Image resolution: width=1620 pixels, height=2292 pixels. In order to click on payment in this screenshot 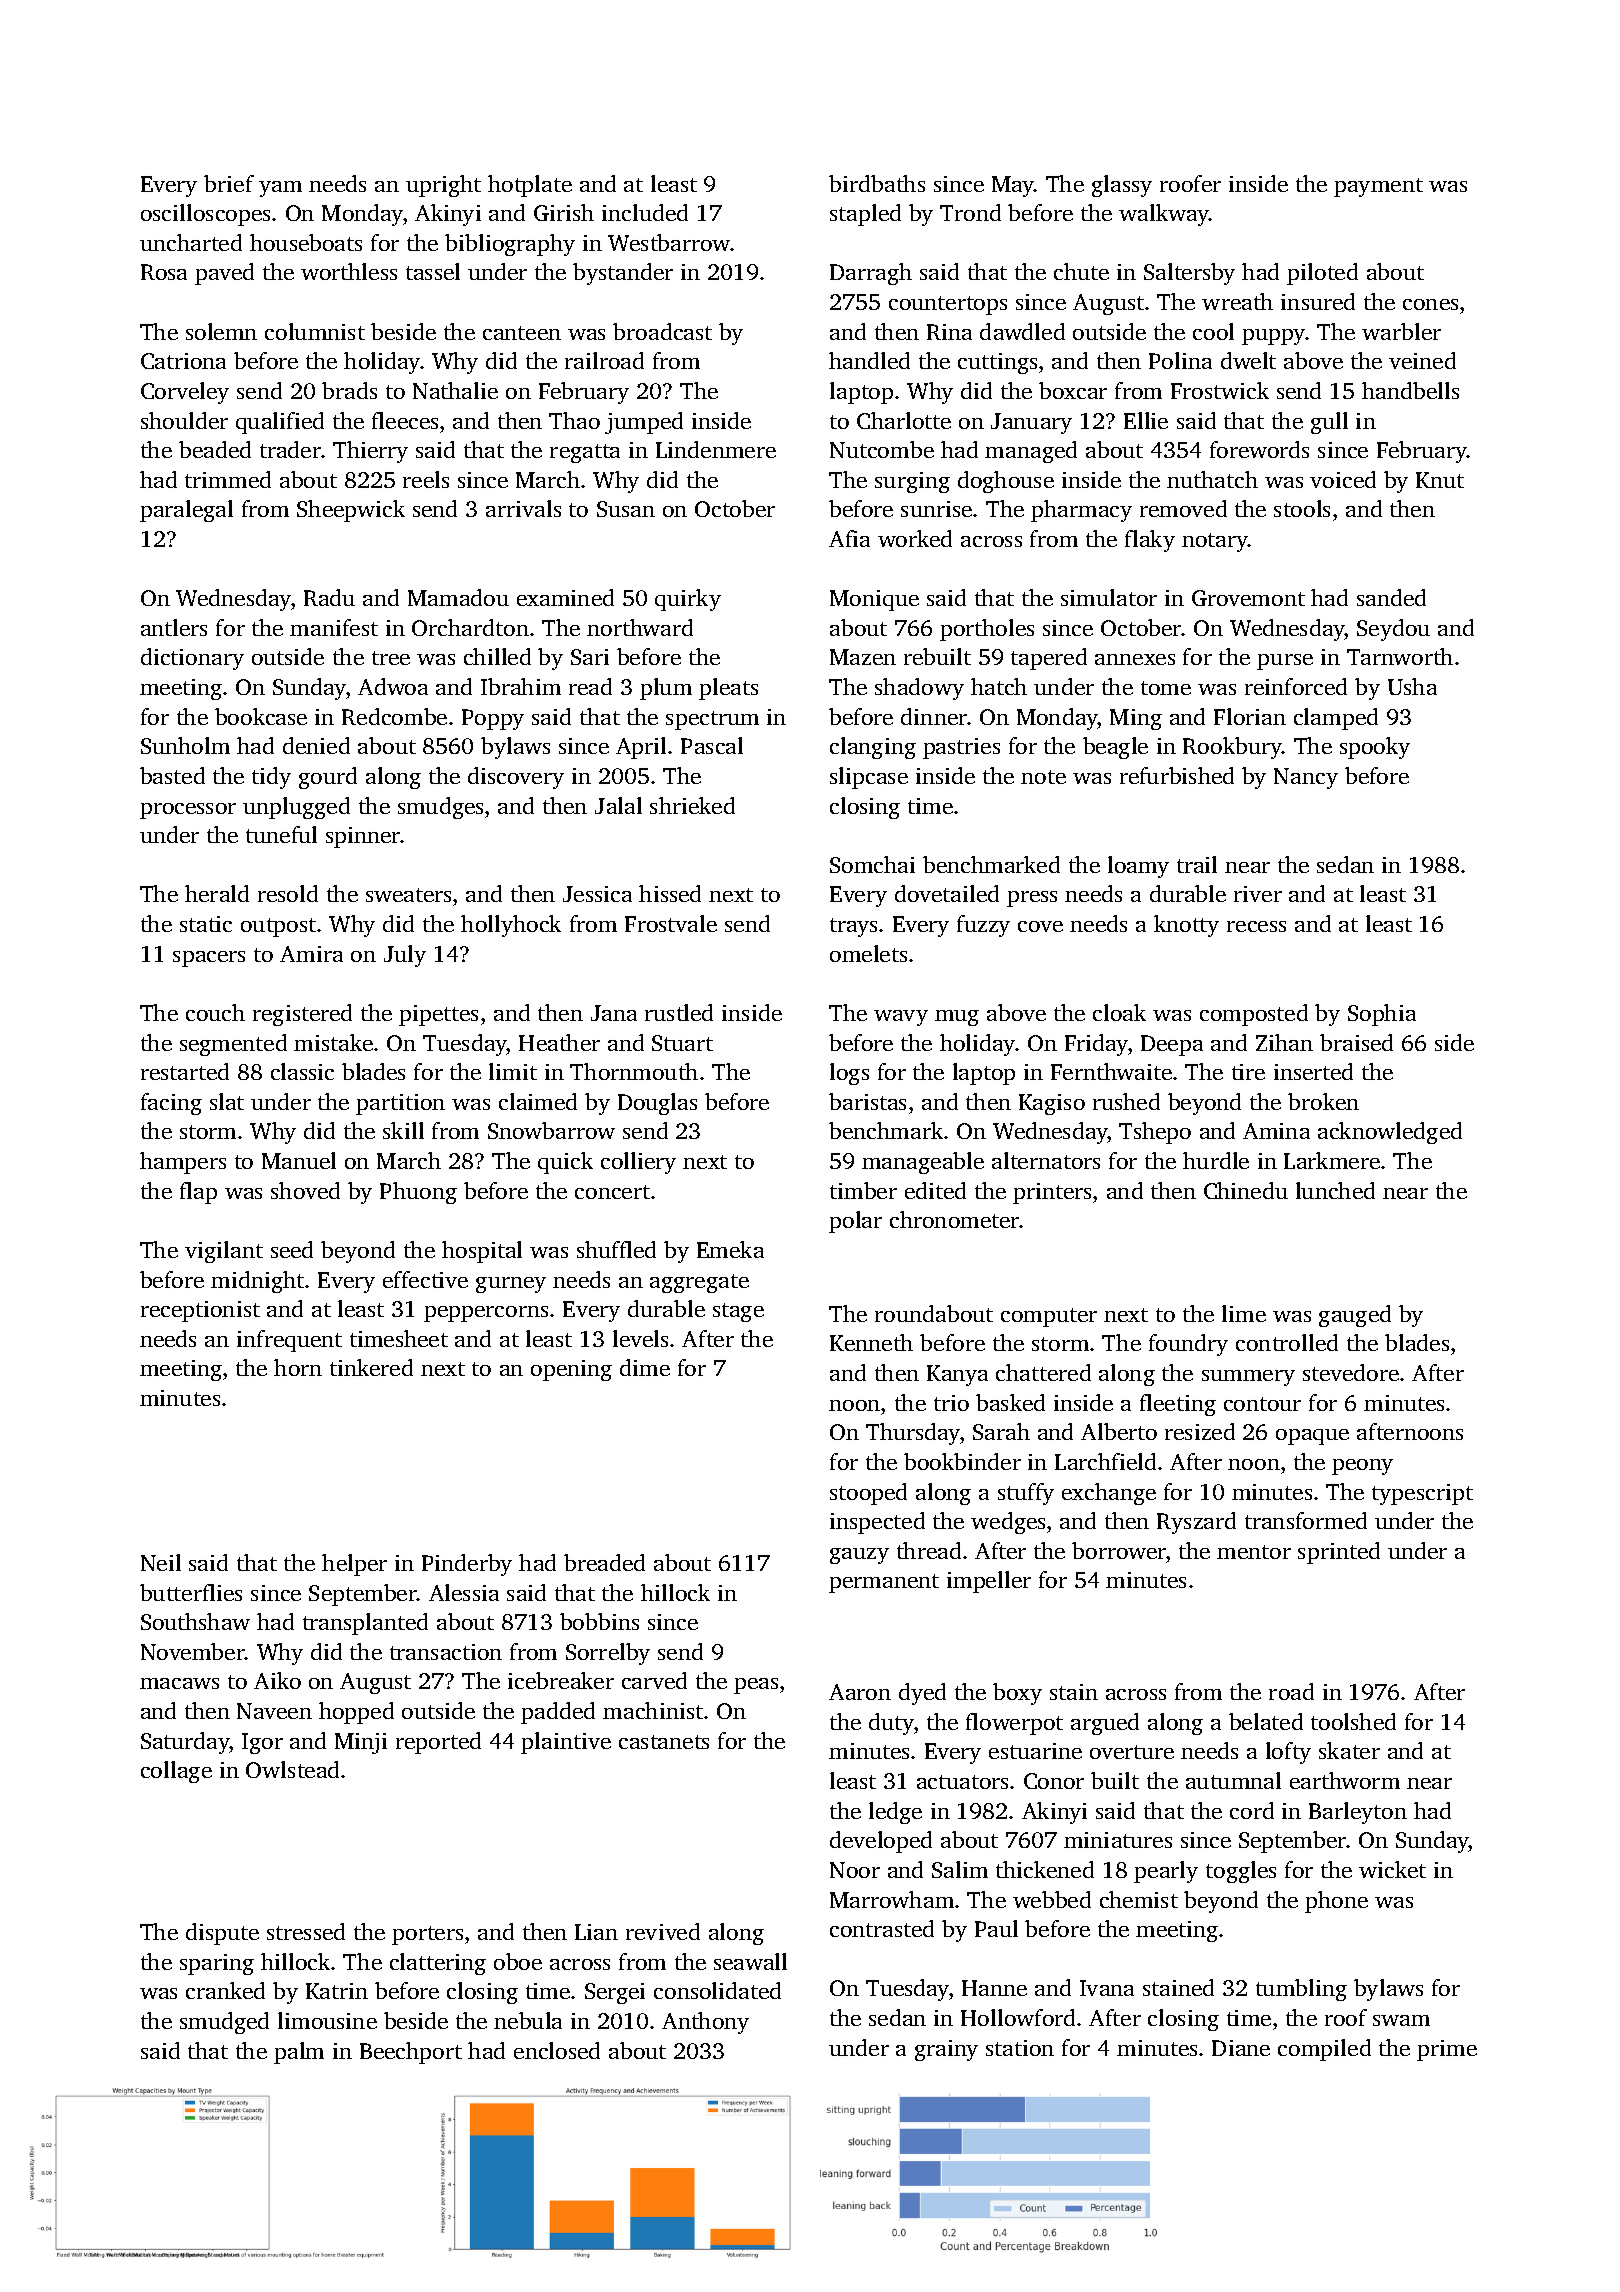, I will do `click(1378, 187)`.
